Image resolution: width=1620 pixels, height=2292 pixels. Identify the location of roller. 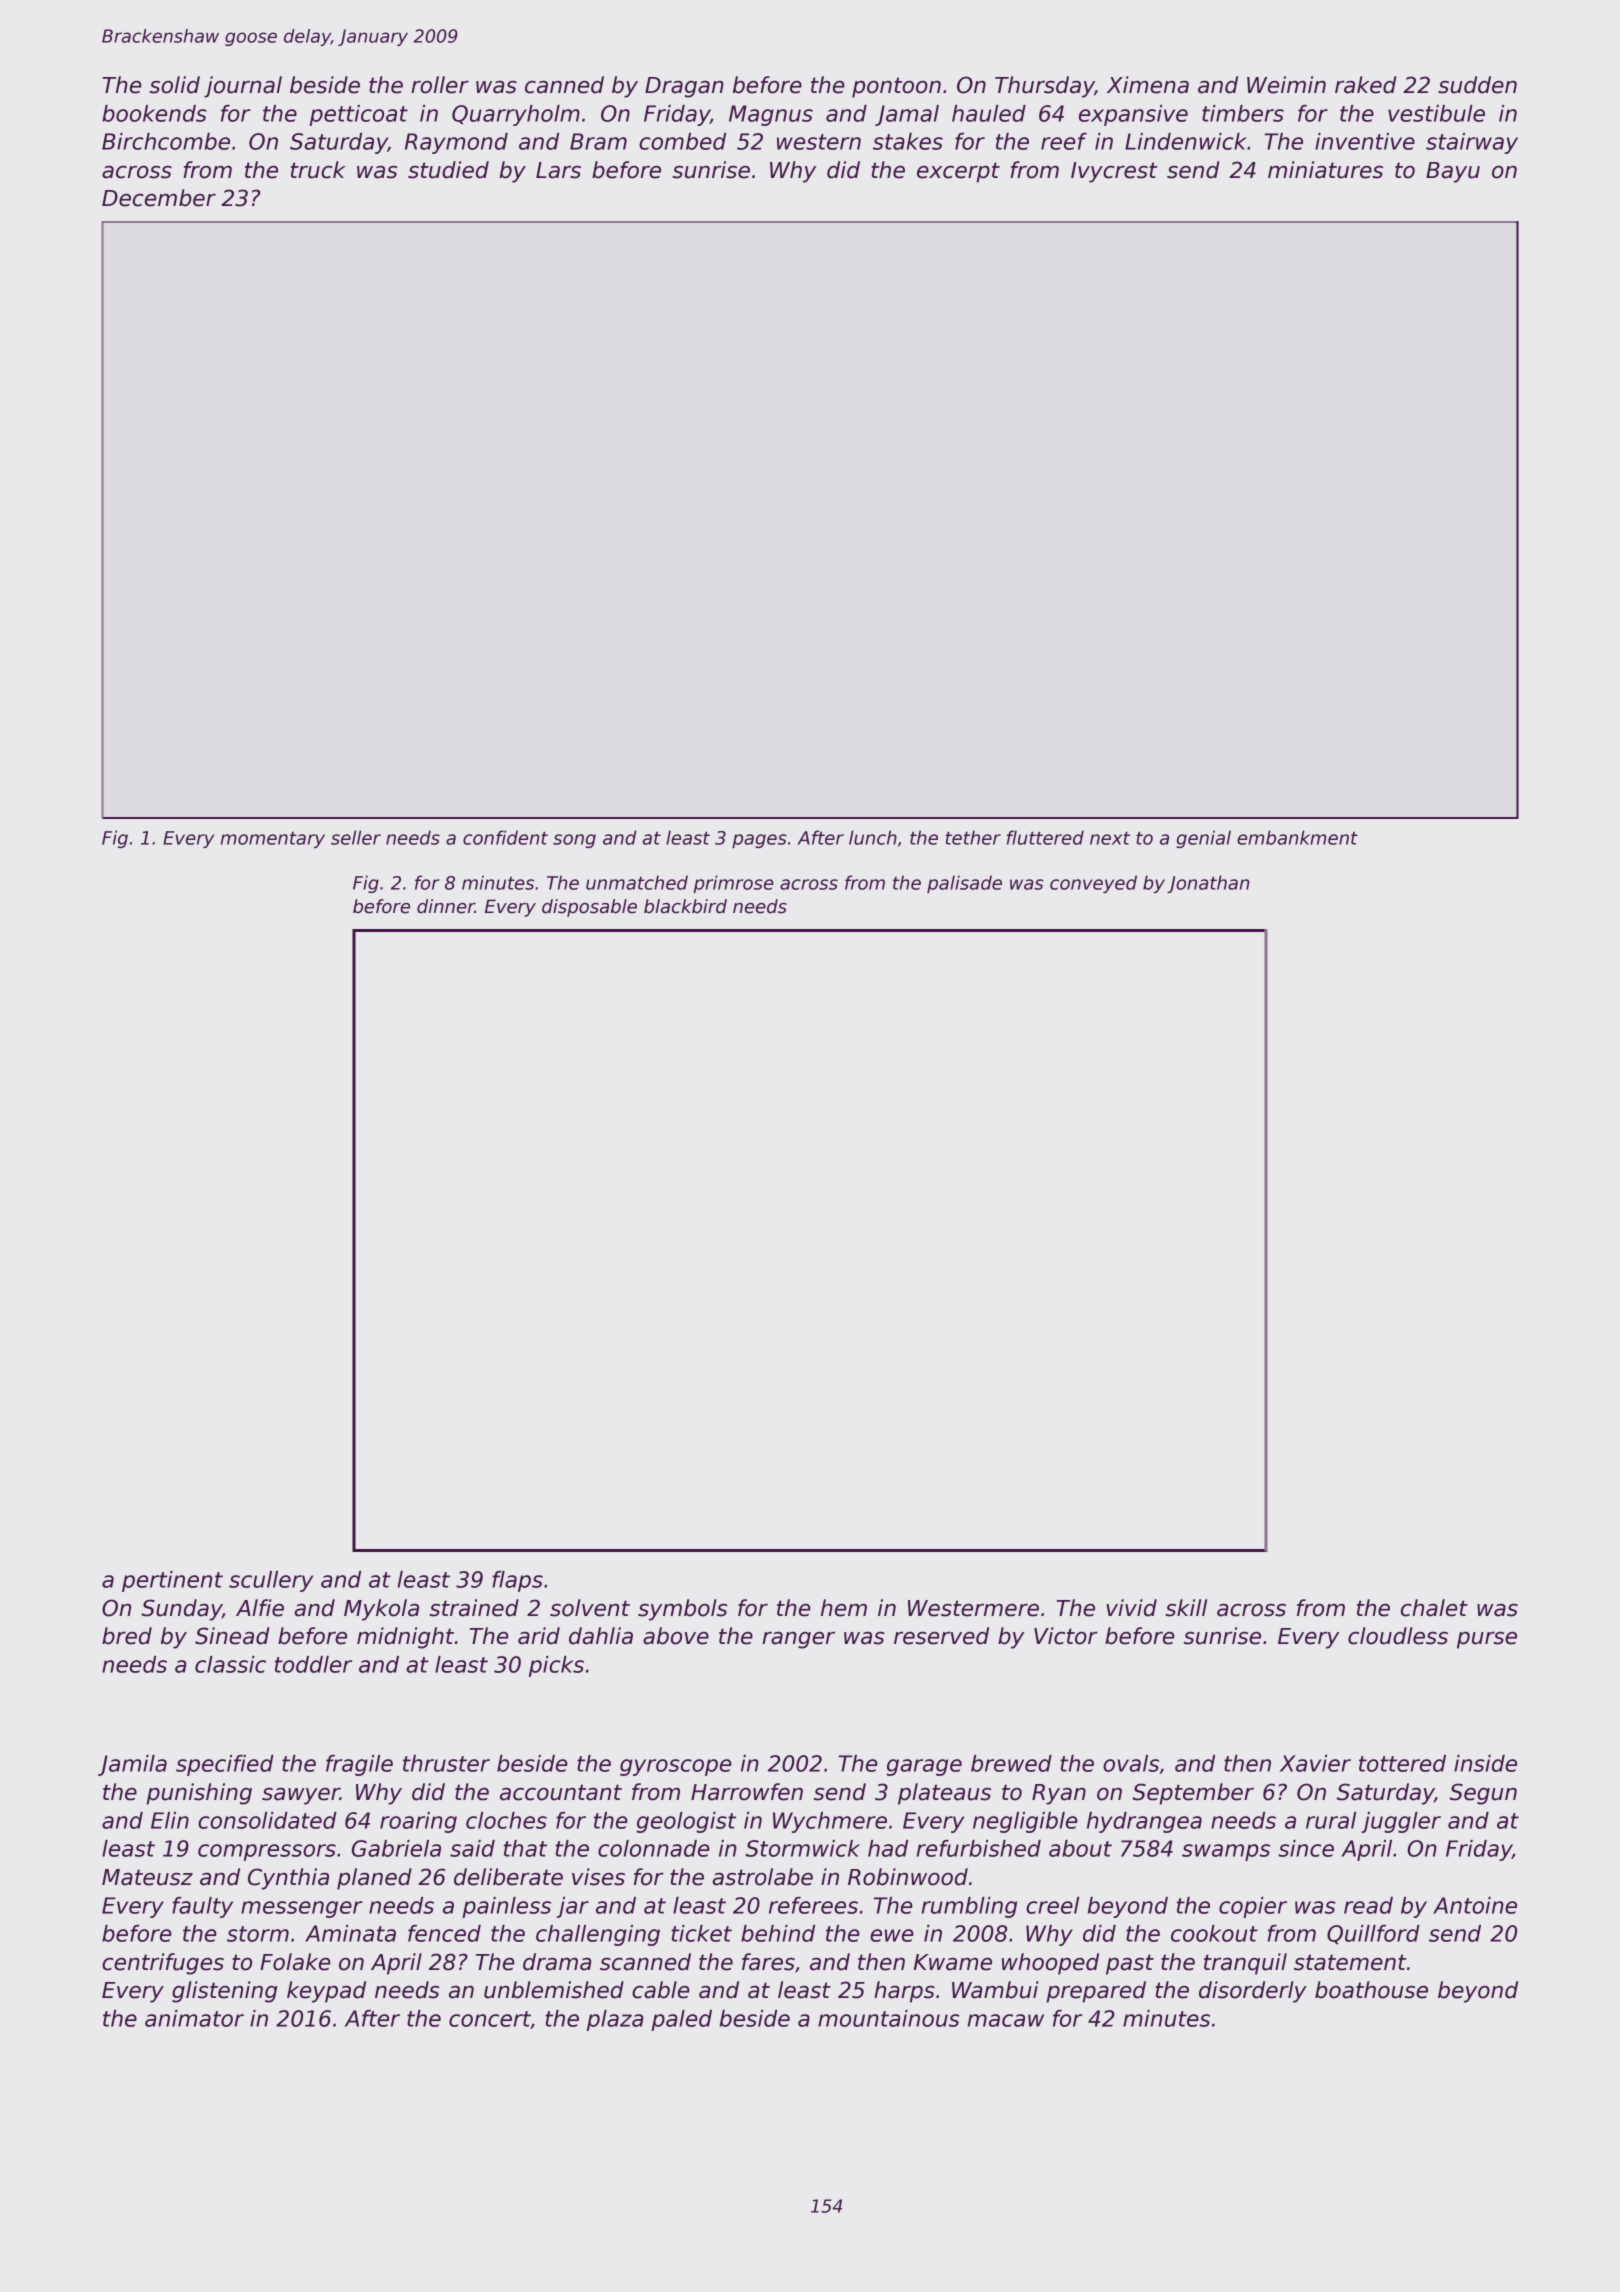
(440, 85).
